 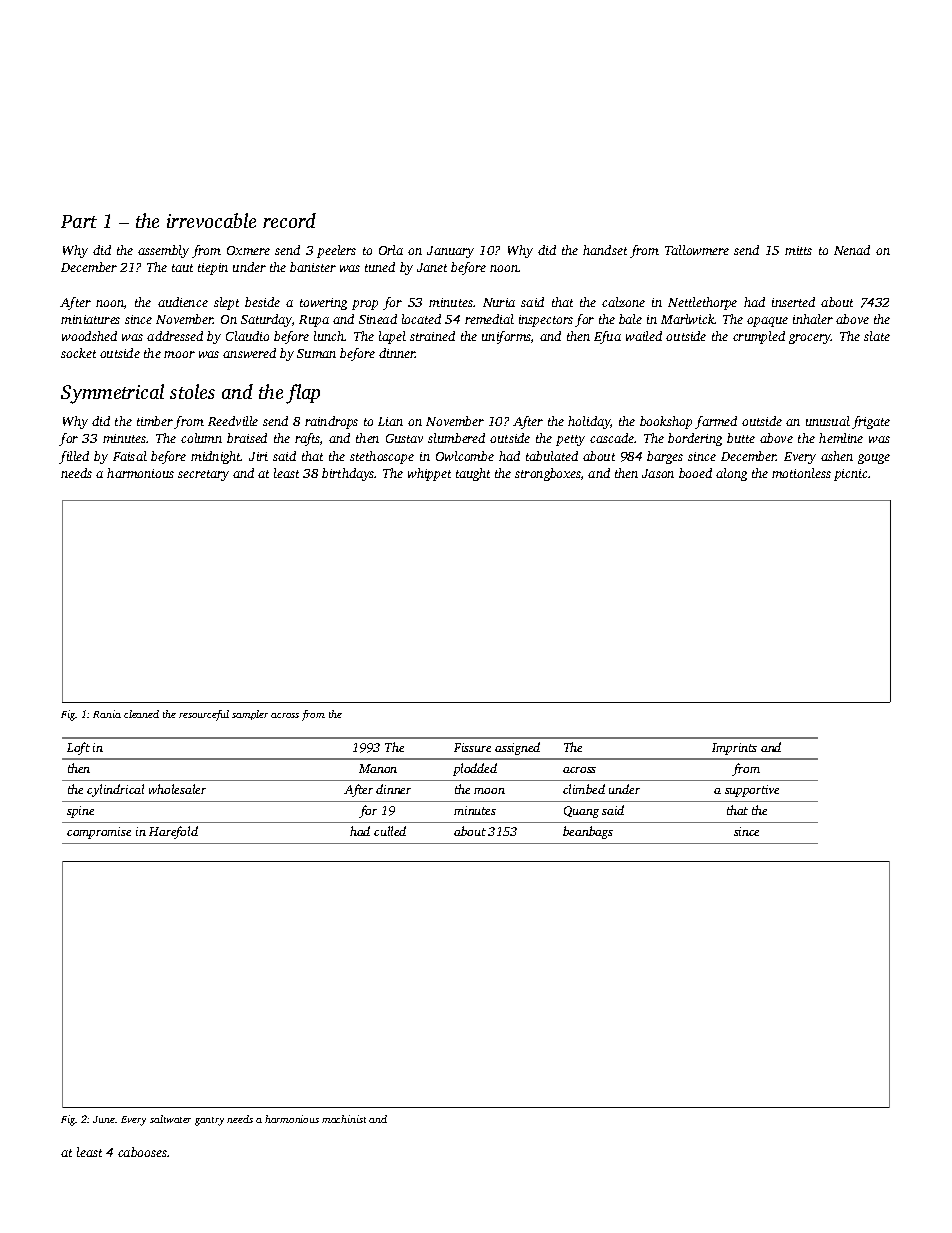 What do you see at coordinates (752, 791) in the screenshot?
I see `supportive` at bounding box center [752, 791].
